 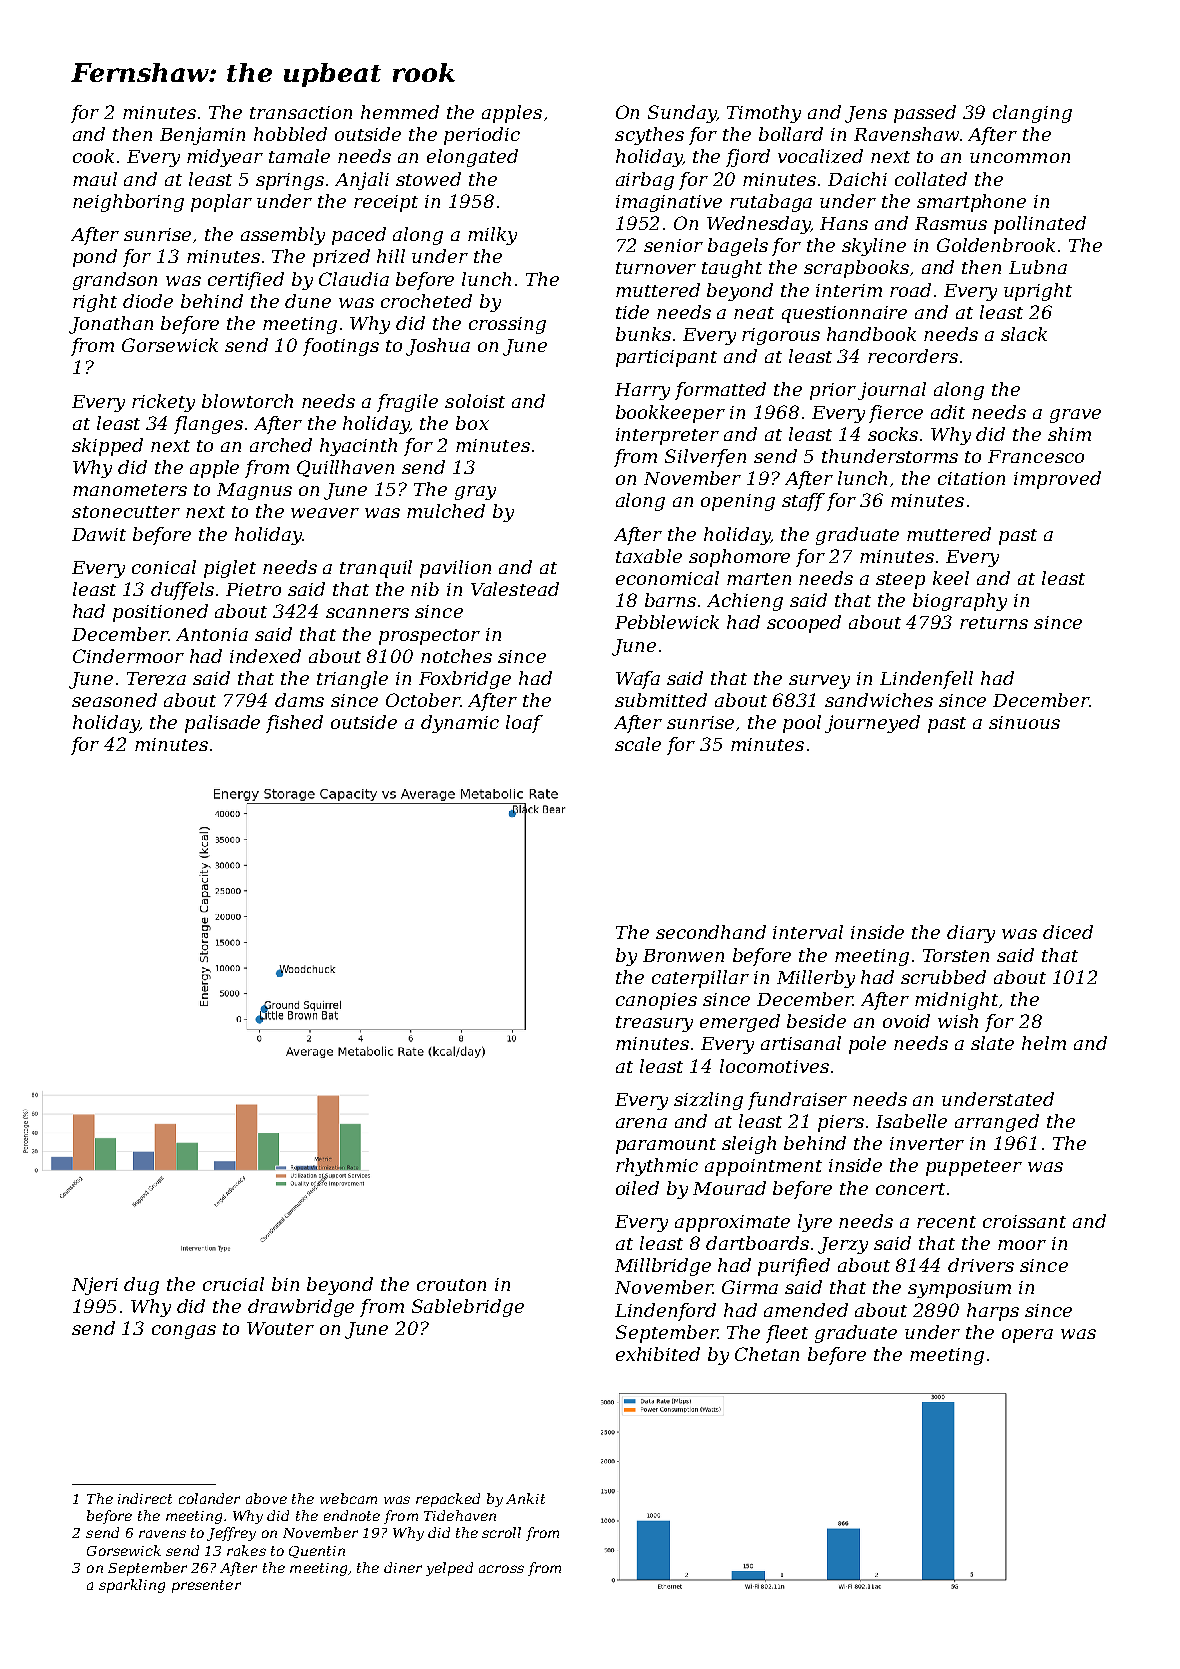 I want to click on pollinated, so click(x=1040, y=225).
